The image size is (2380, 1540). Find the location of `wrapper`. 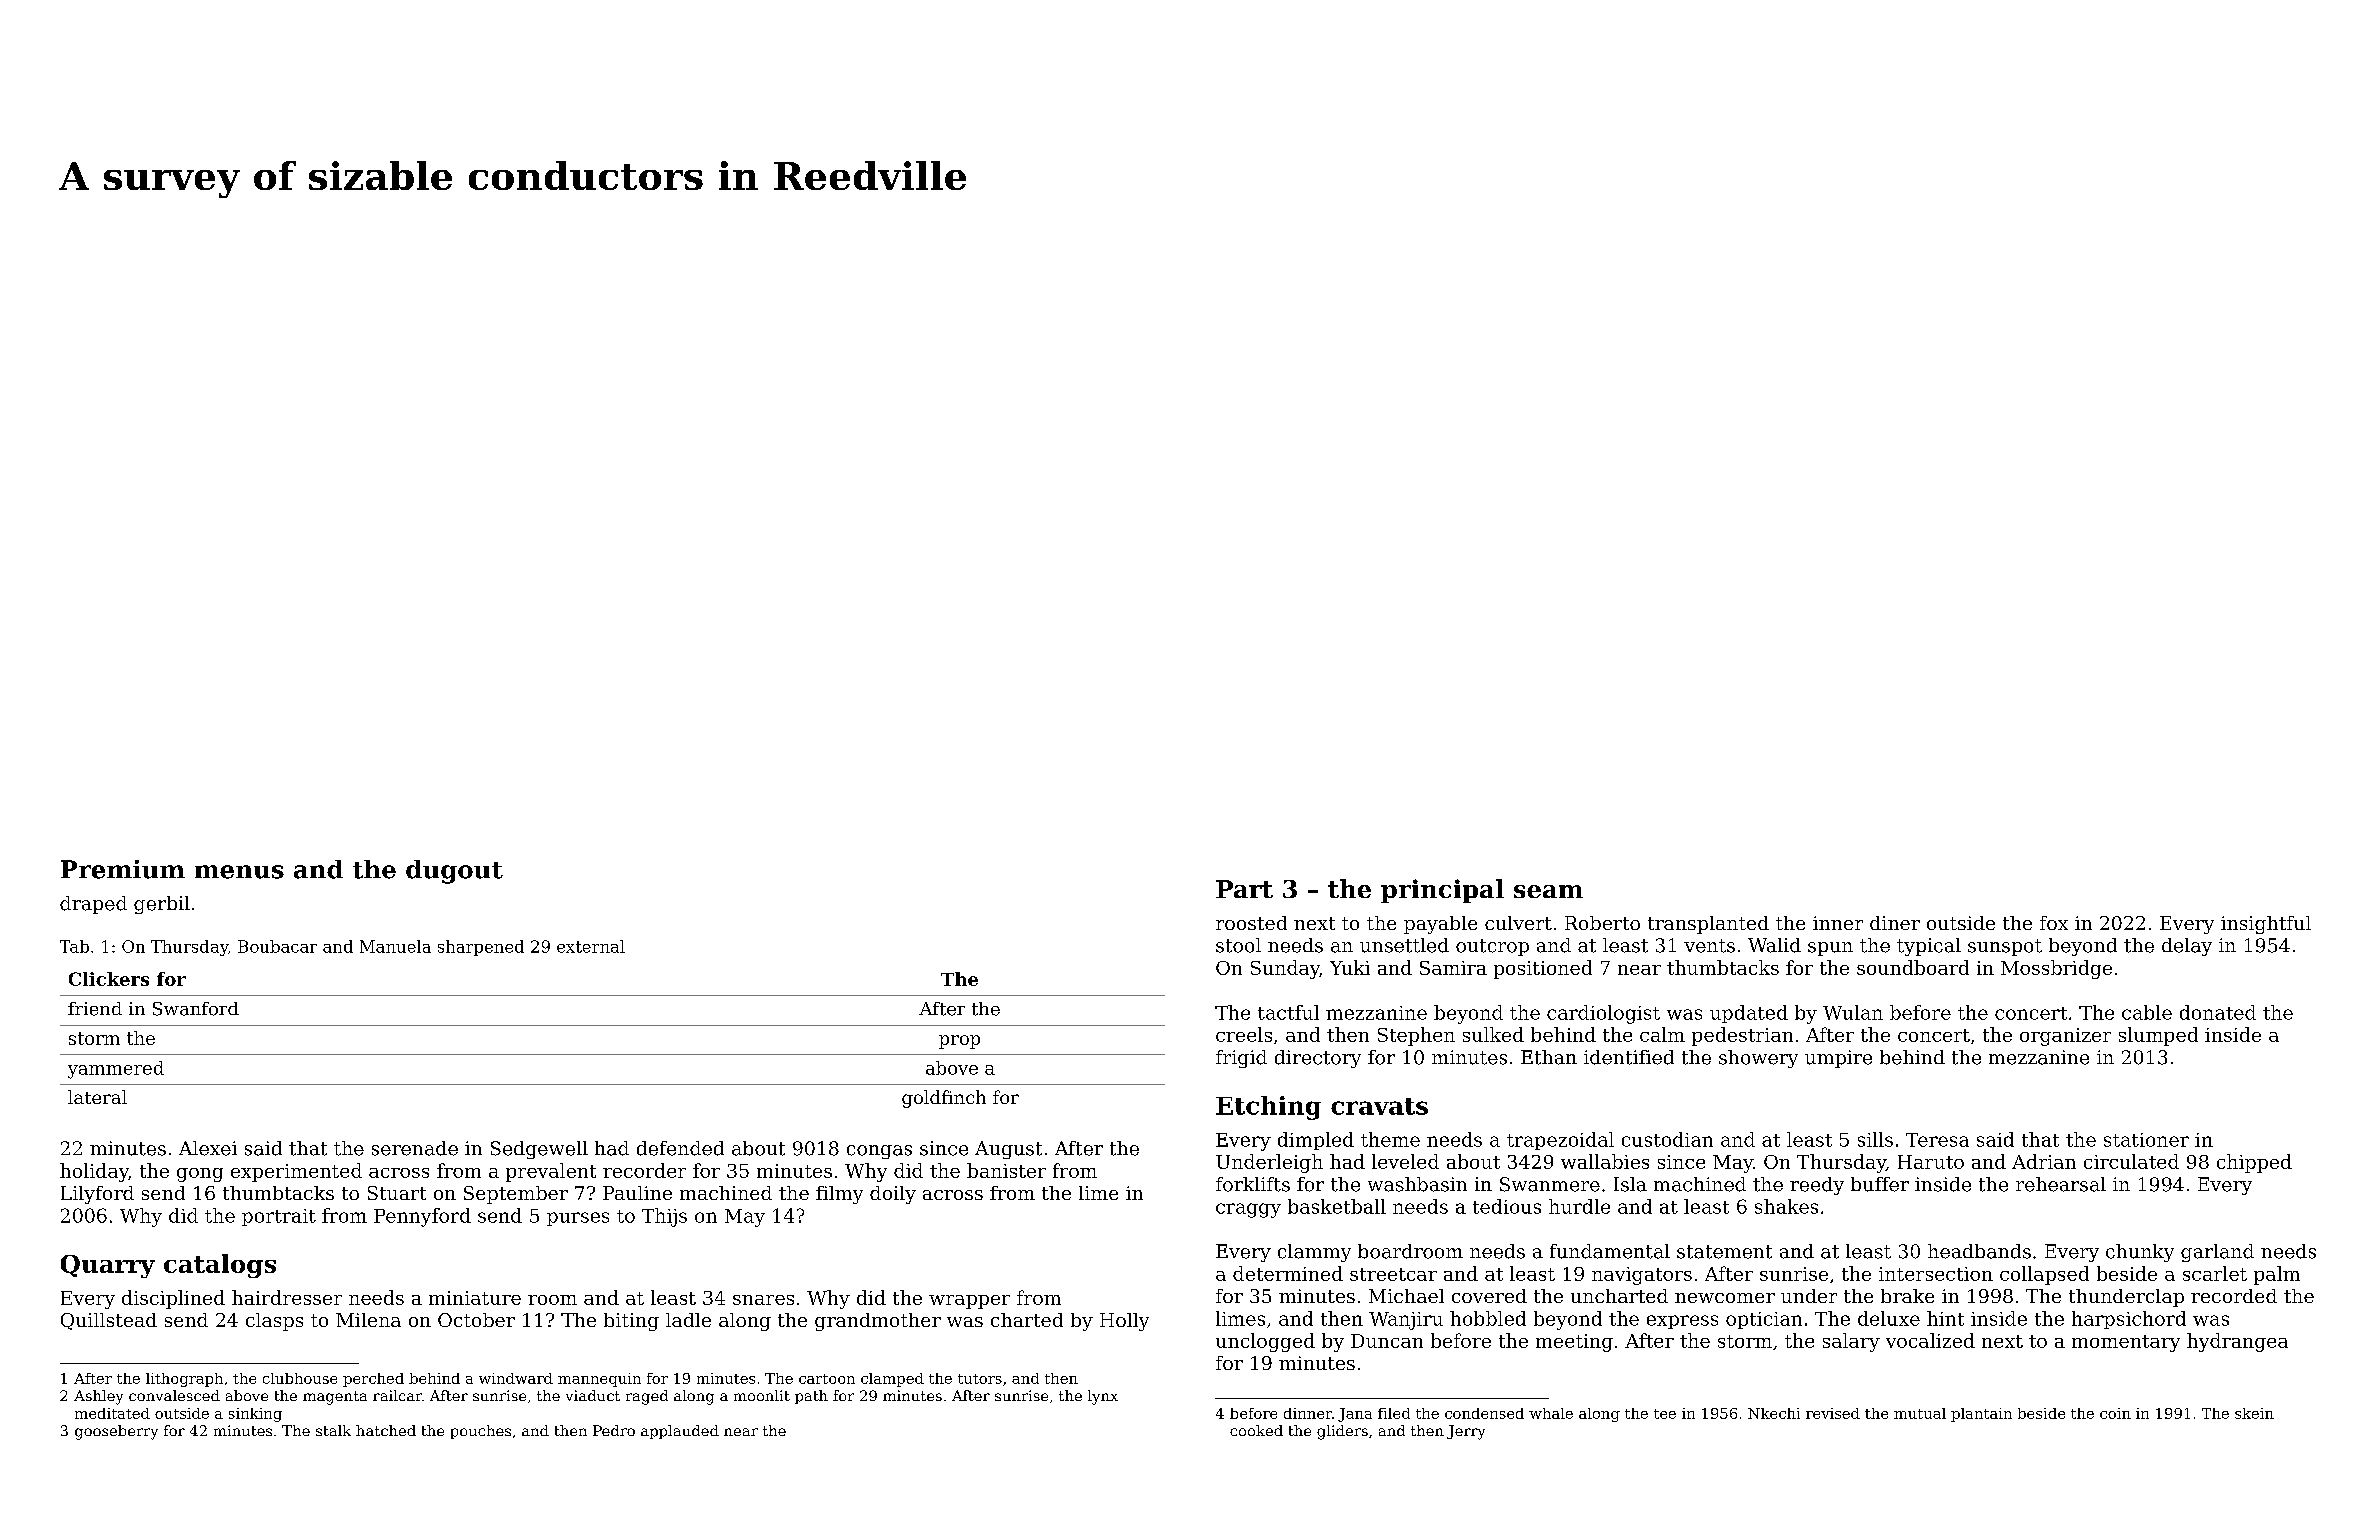

wrapper is located at coordinates (969, 1302).
